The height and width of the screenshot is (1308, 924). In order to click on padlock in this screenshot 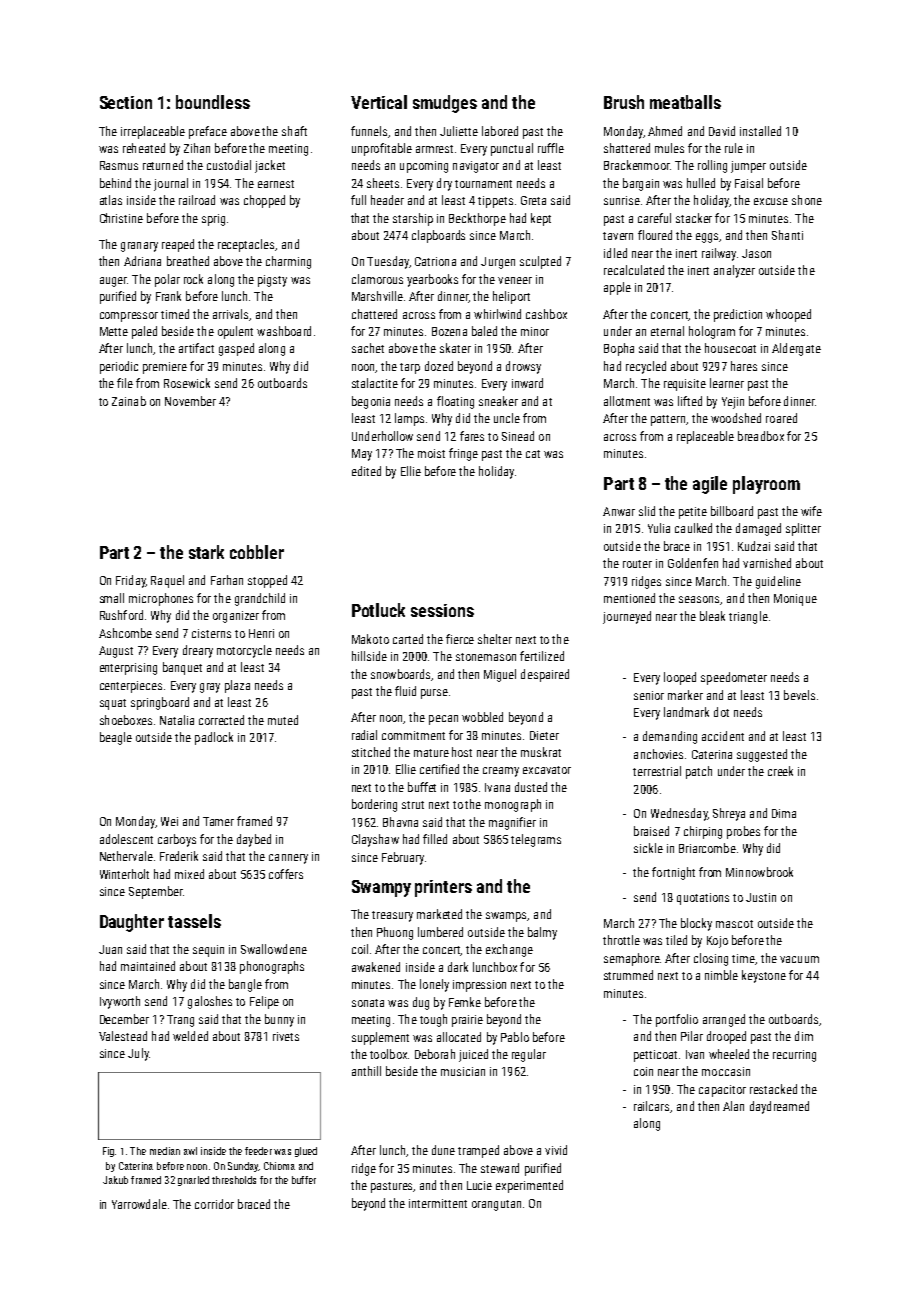, I will do `click(214, 738)`.
